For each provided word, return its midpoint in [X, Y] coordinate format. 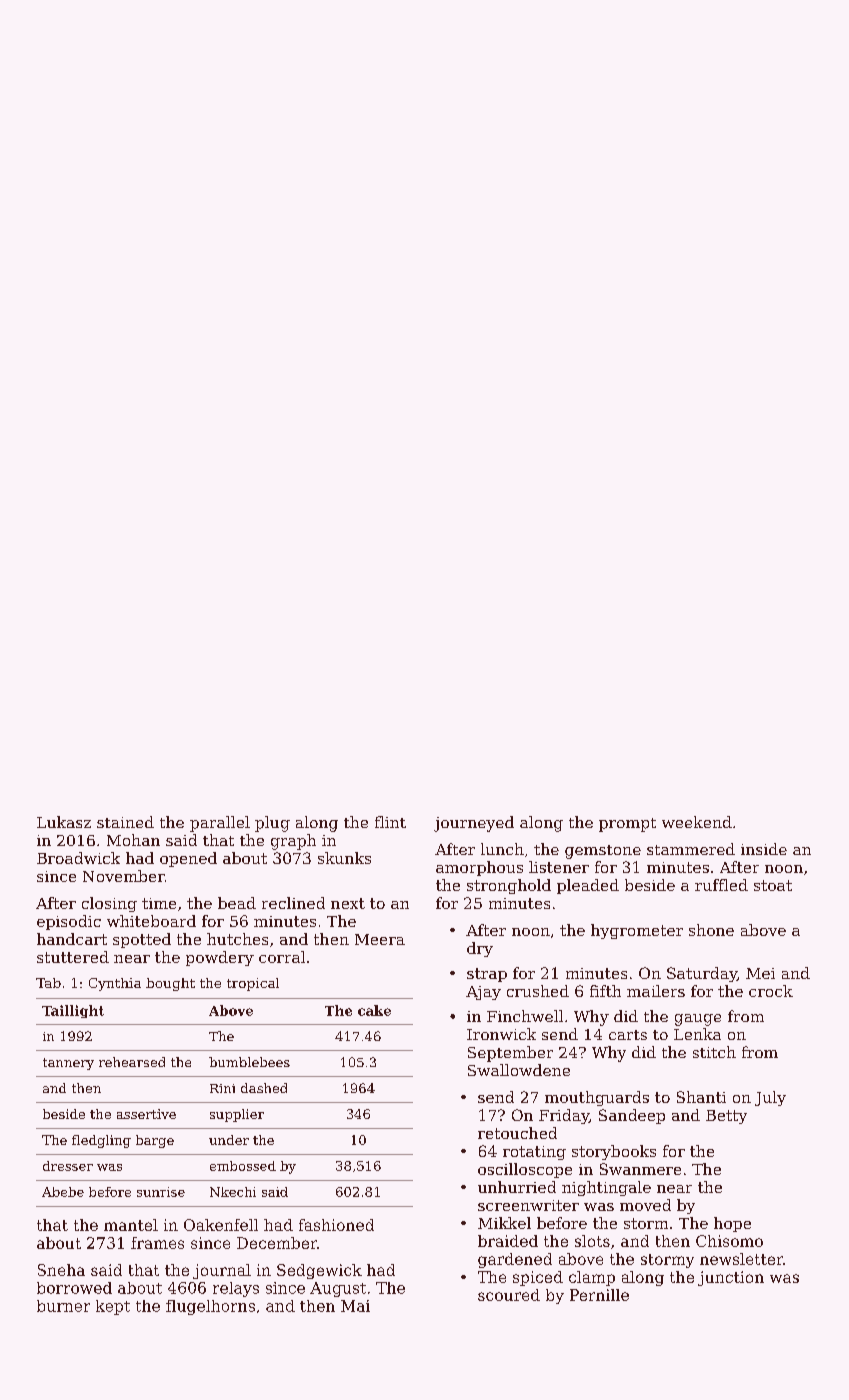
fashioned [336, 1225]
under [229, 1140]
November [124, 876]
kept [113, 1307]
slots [592, 1241]
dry [480, 949]
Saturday [702, 974]
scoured [509, 1295]
